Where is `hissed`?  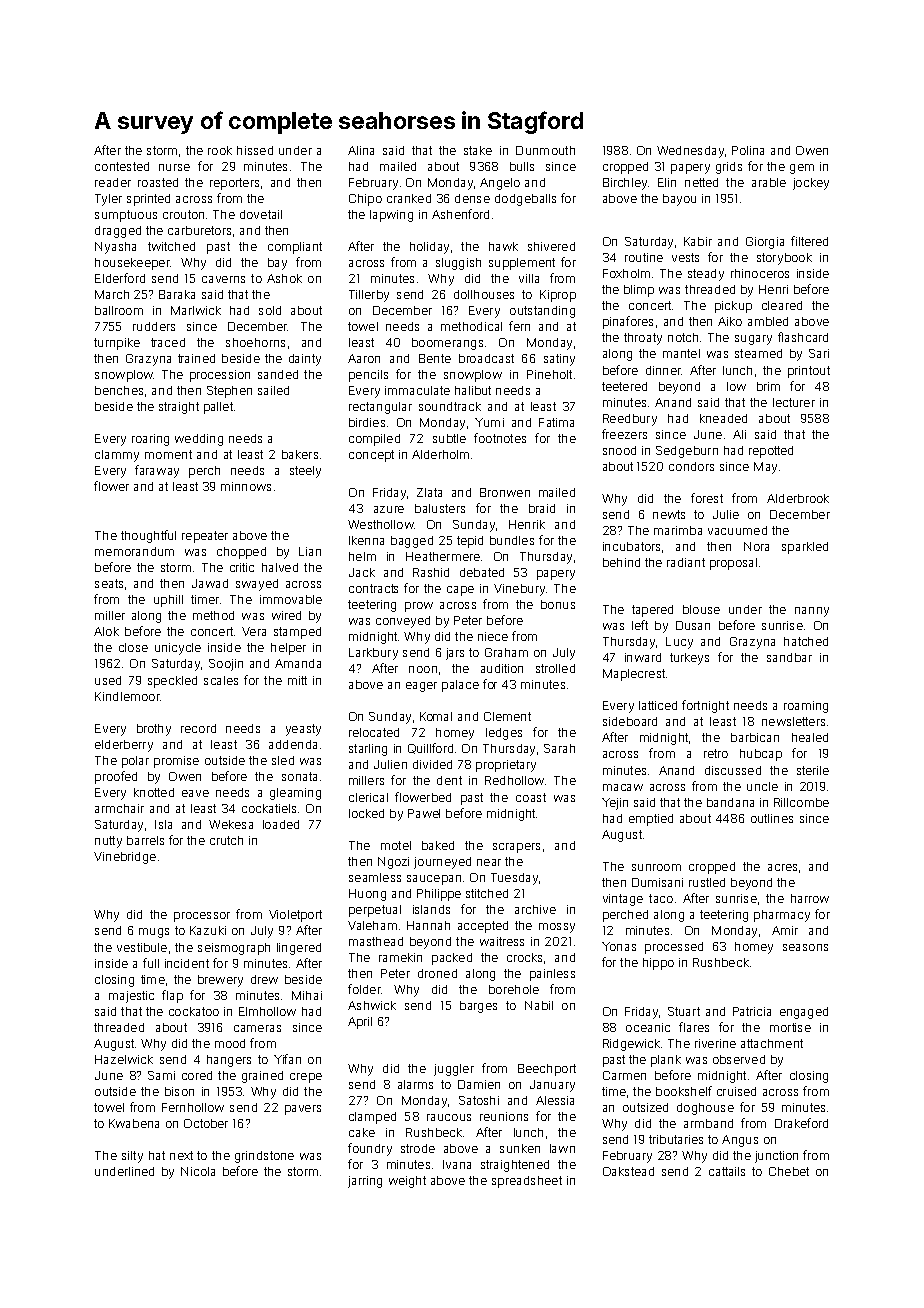 hissed is located at coordinates (255, 150).
